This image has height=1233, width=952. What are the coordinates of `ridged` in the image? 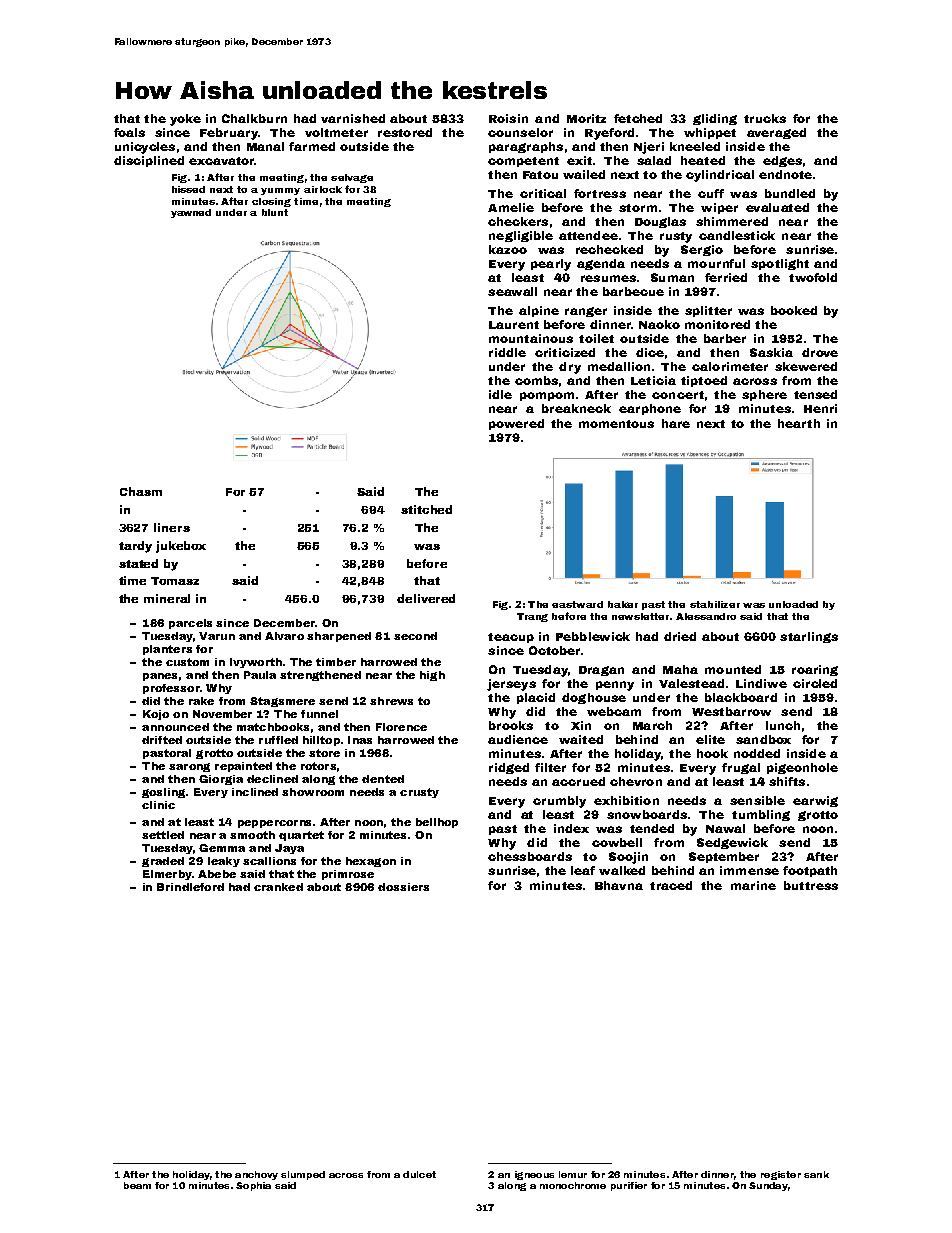 It's located at (509, 768).
